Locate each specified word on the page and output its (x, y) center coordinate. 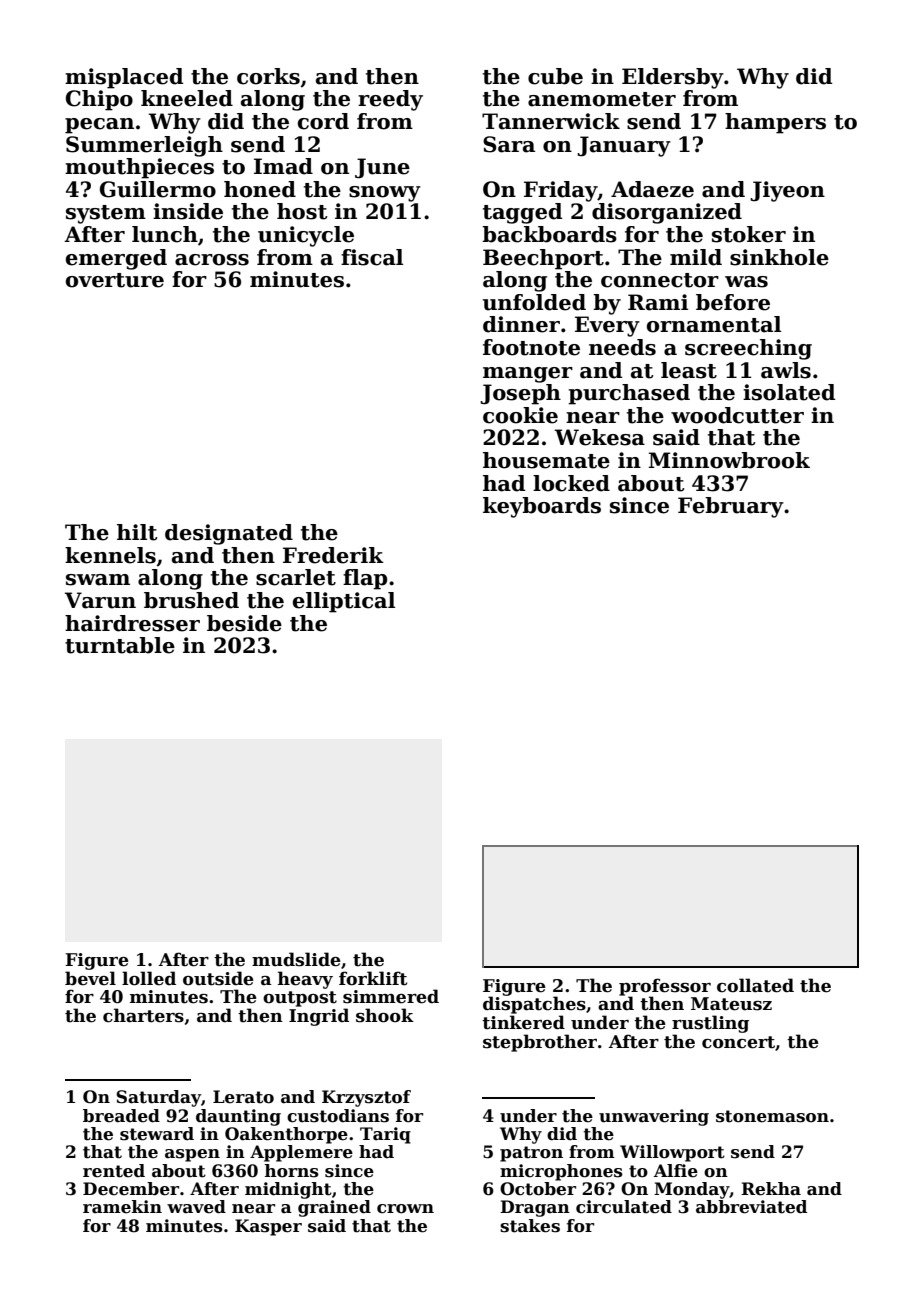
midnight (288, 1190)
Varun (100, 600)
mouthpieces (139, 168)
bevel (90, 978)
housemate (546, 460)
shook (385, 1015)
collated (755, 985)
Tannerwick (551, 121)
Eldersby (673, 78)
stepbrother (540, 1043)
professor (665, 987)
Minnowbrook (729, 460)
